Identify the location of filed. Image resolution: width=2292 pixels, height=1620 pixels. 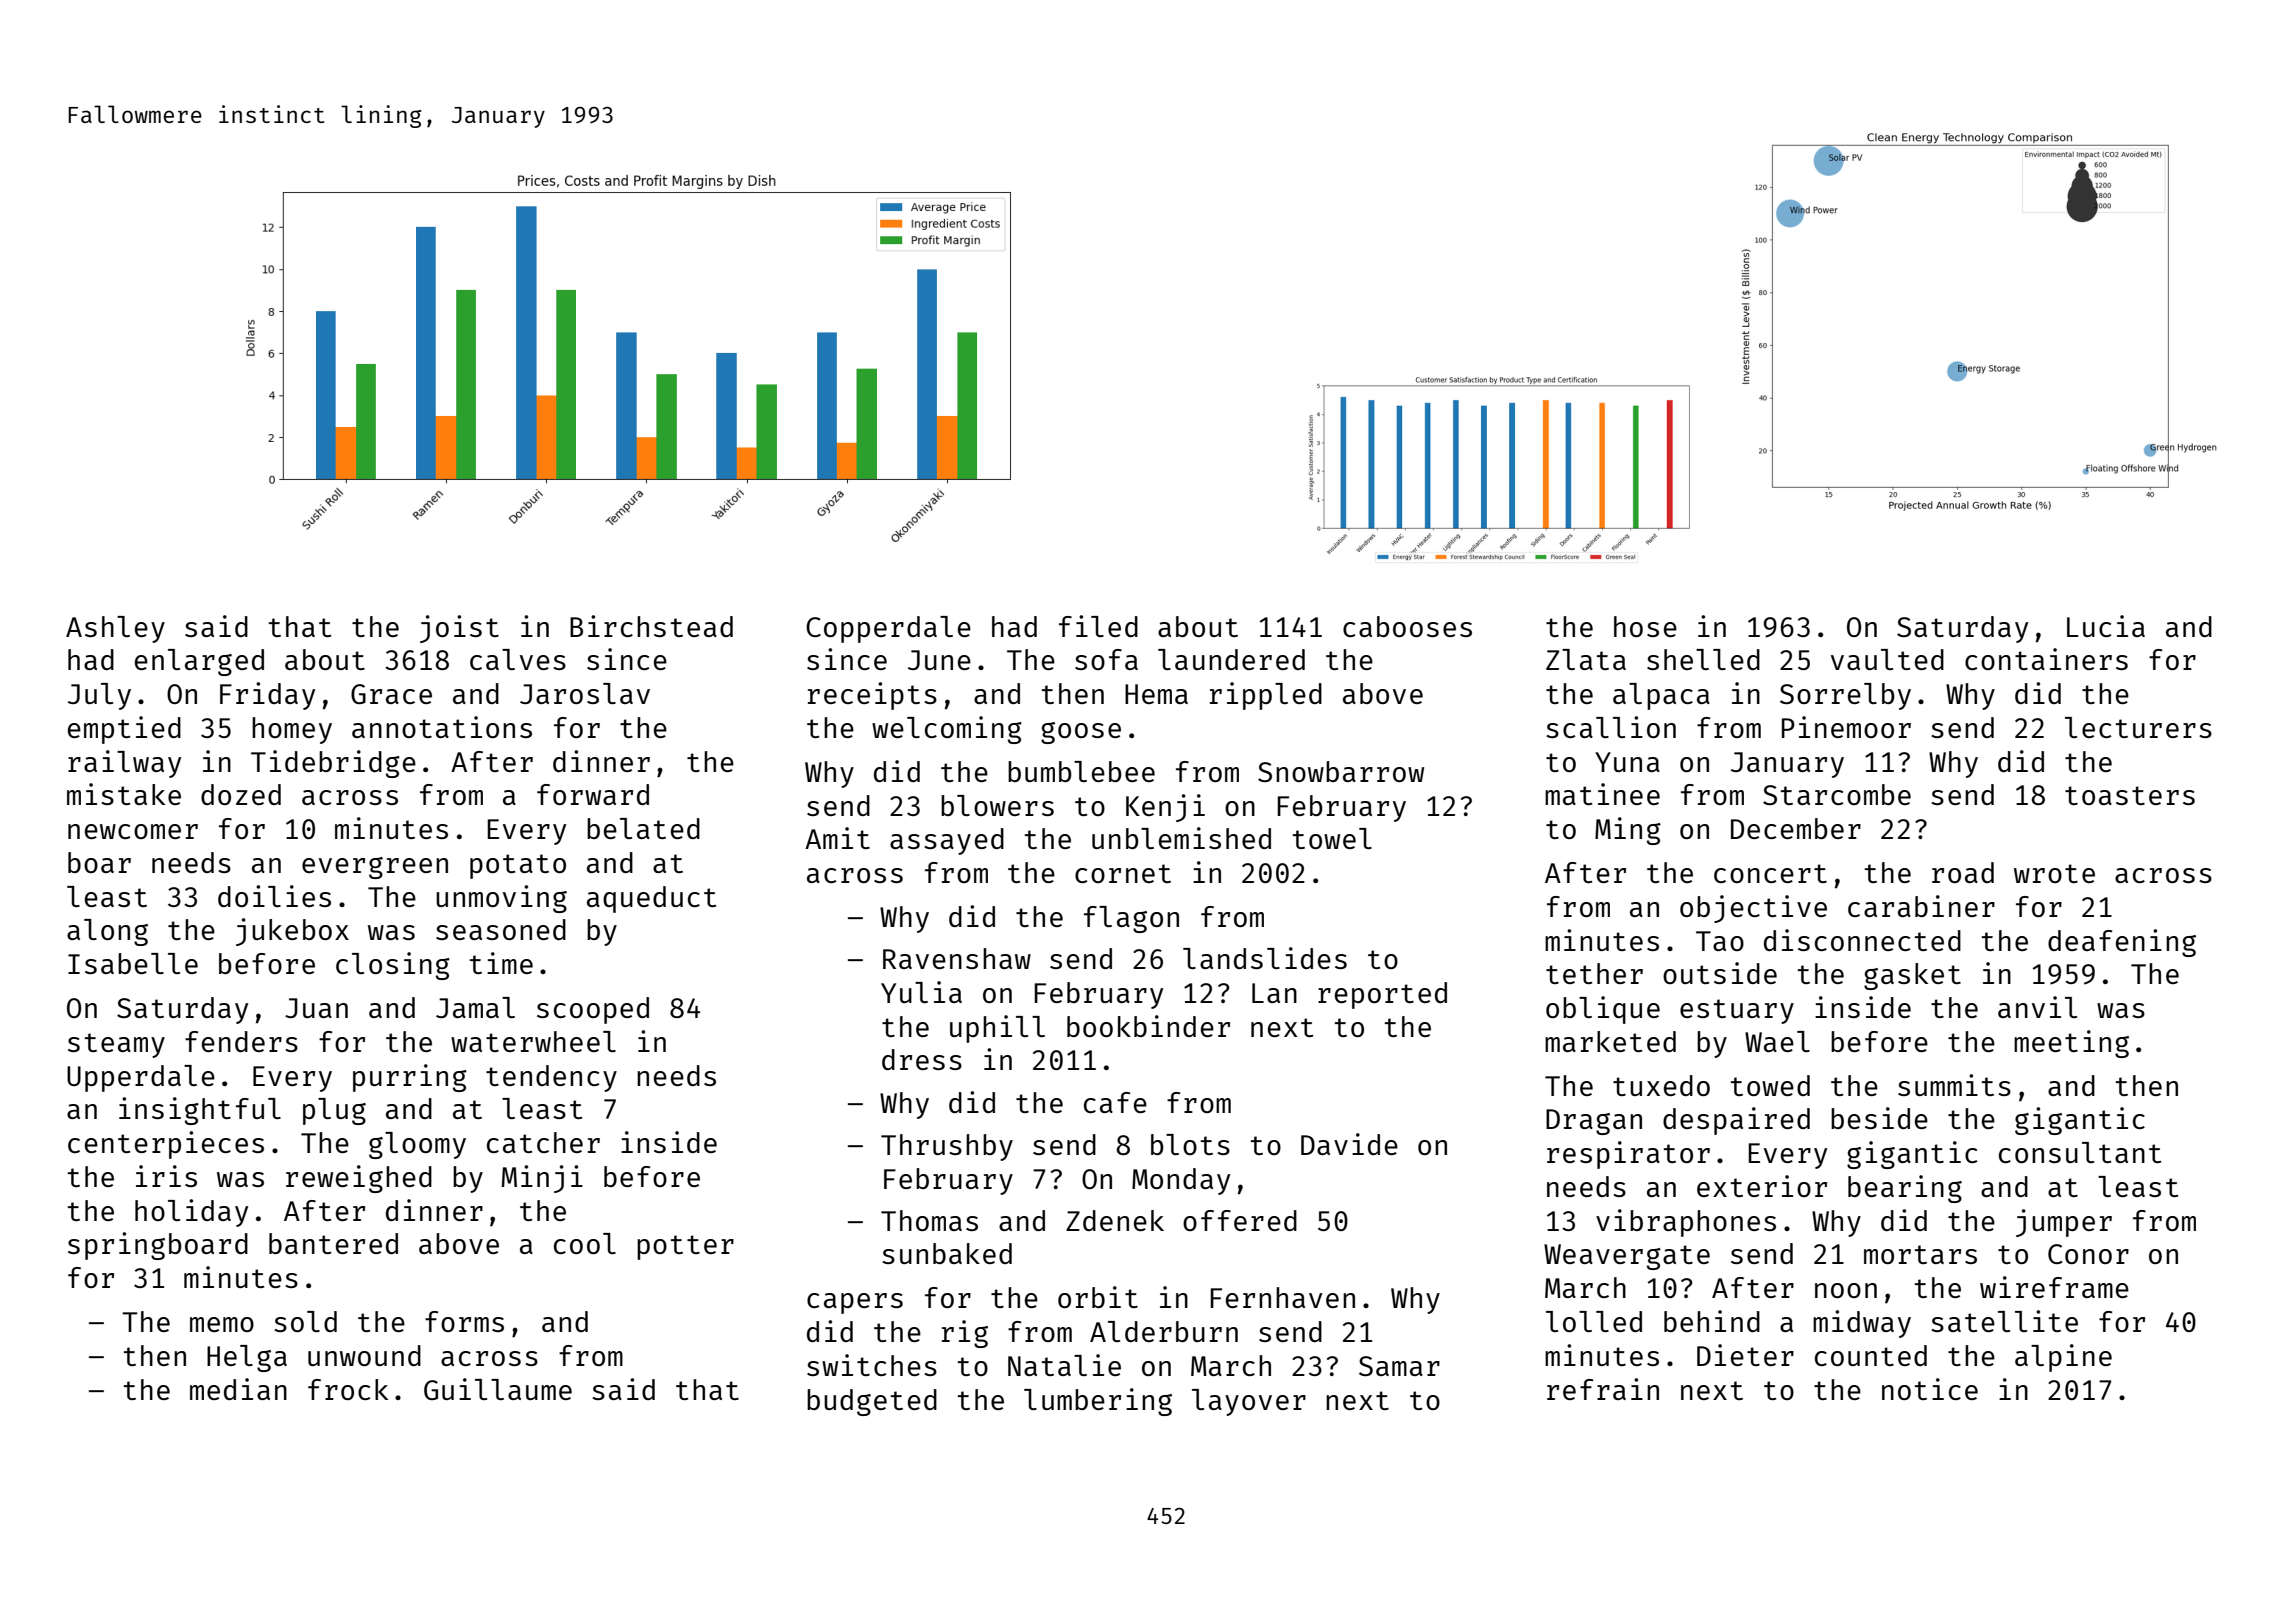
(1098, 626).
